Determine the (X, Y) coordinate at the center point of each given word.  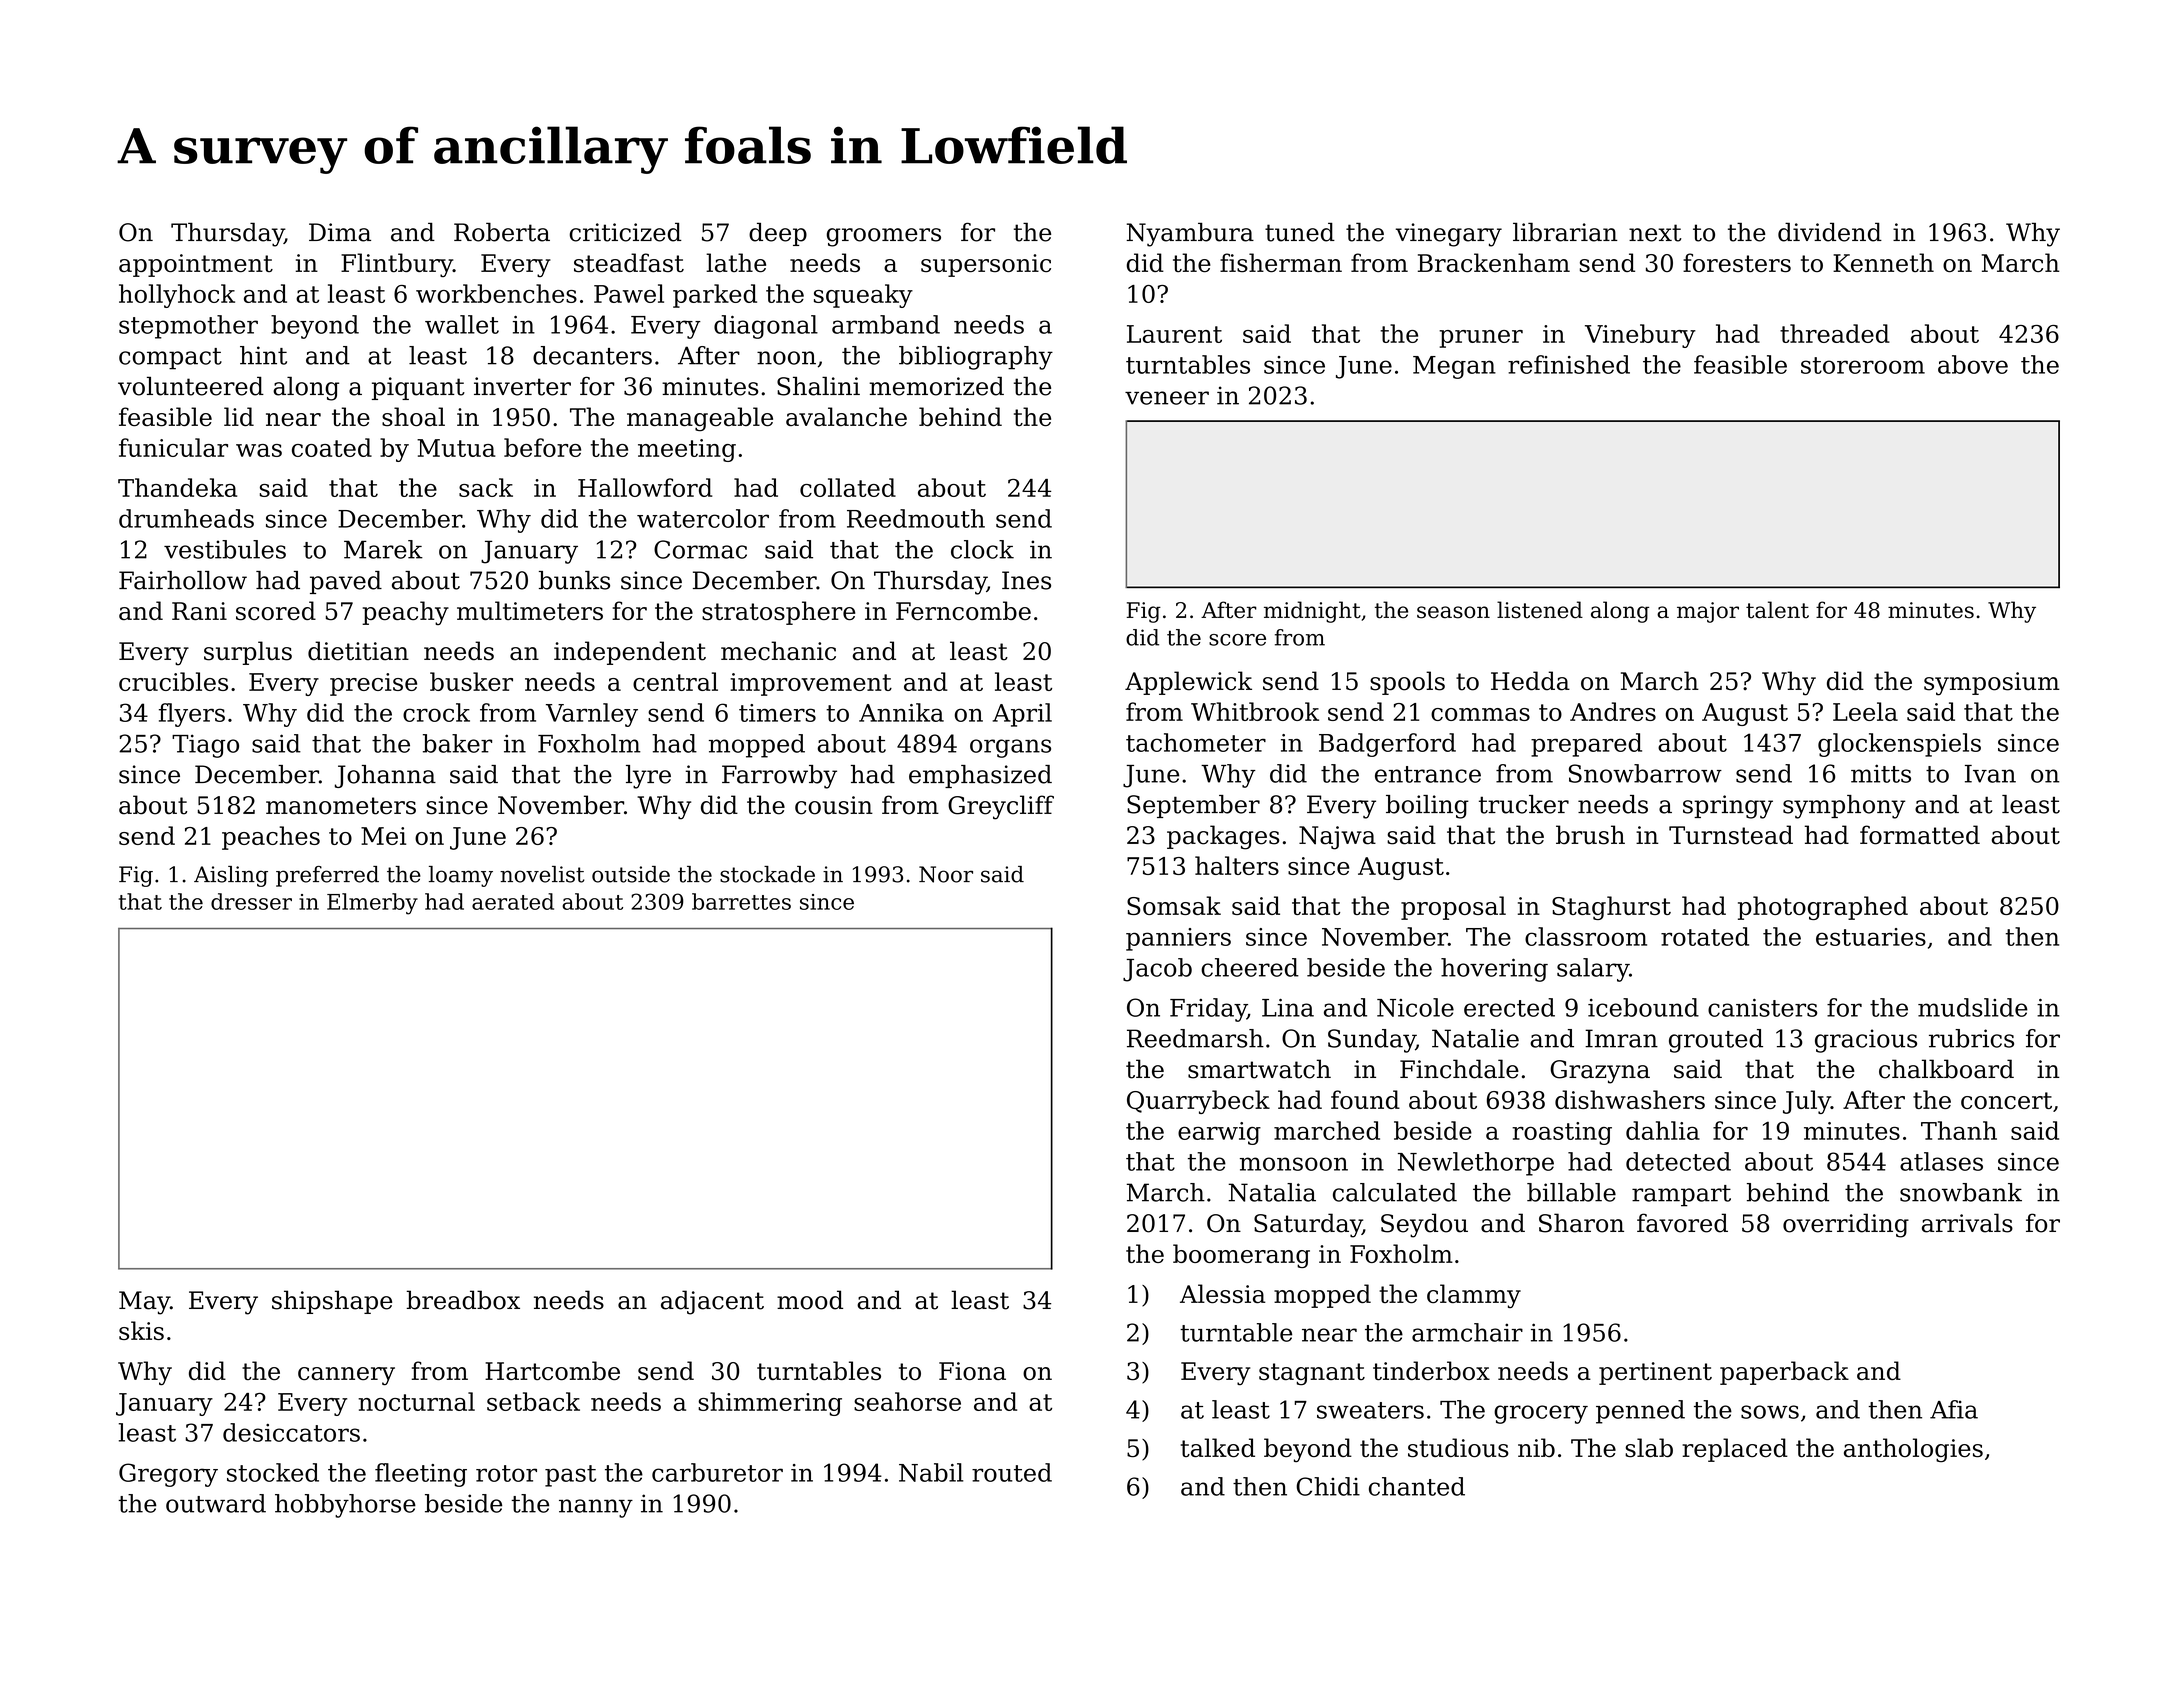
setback (533, 1401)
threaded (1835, 333)
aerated (513, 901)
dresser (251, 901)
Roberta (502, 232)
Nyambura (1190, 234)
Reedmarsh (1195, 1038)
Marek (383, 549)
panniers (1178, 939)
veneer (1167, 398)
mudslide (1973, 1007)
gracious (1866, 1041)
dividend (1830, 232)
